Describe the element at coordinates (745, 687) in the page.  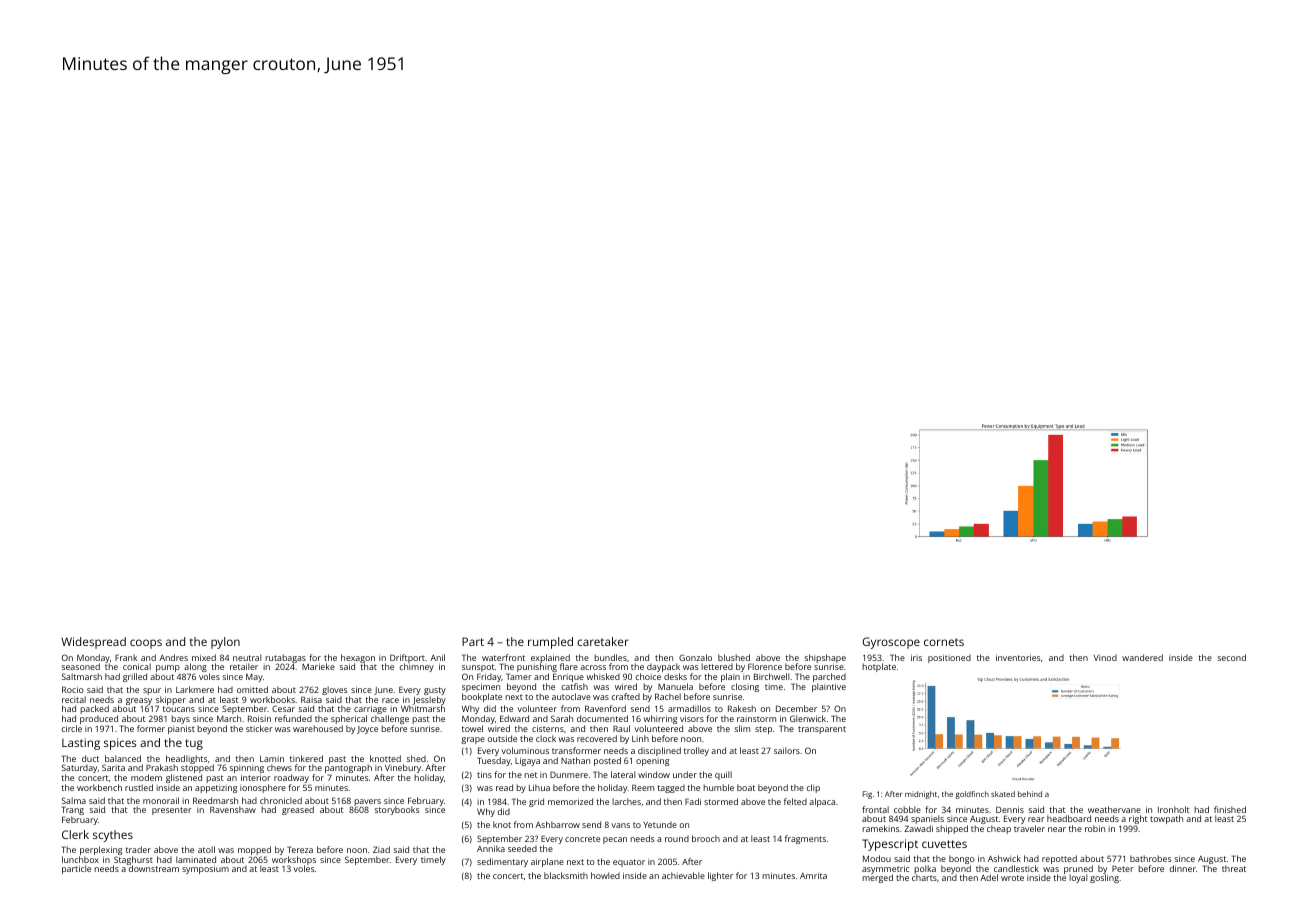
I see `closing` at that location.
